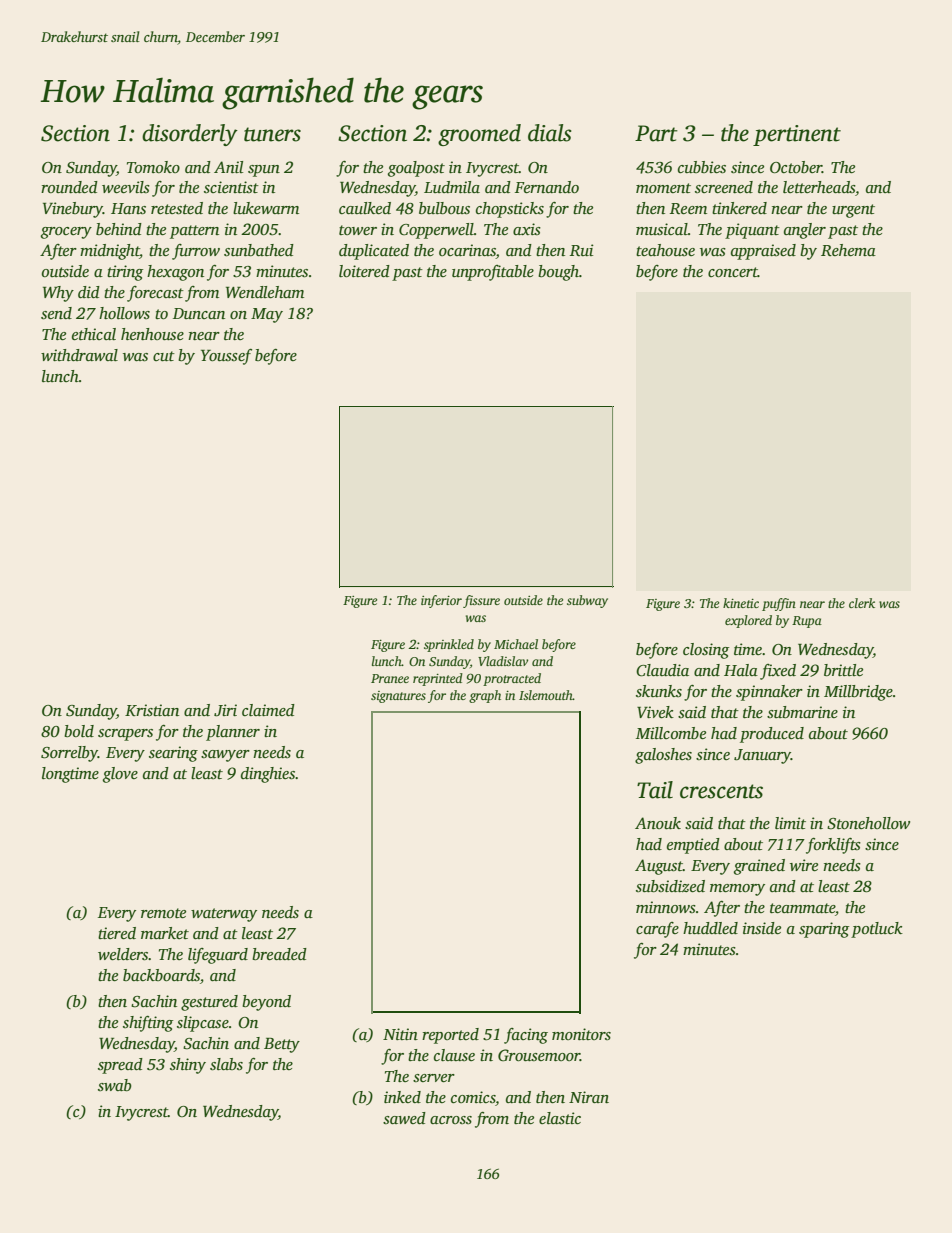 The width and height of the document is (952, 1233). What do you see at coordinates (153, 167) in the document?
I see `Tomoko` at bounding box center [153, 167].
